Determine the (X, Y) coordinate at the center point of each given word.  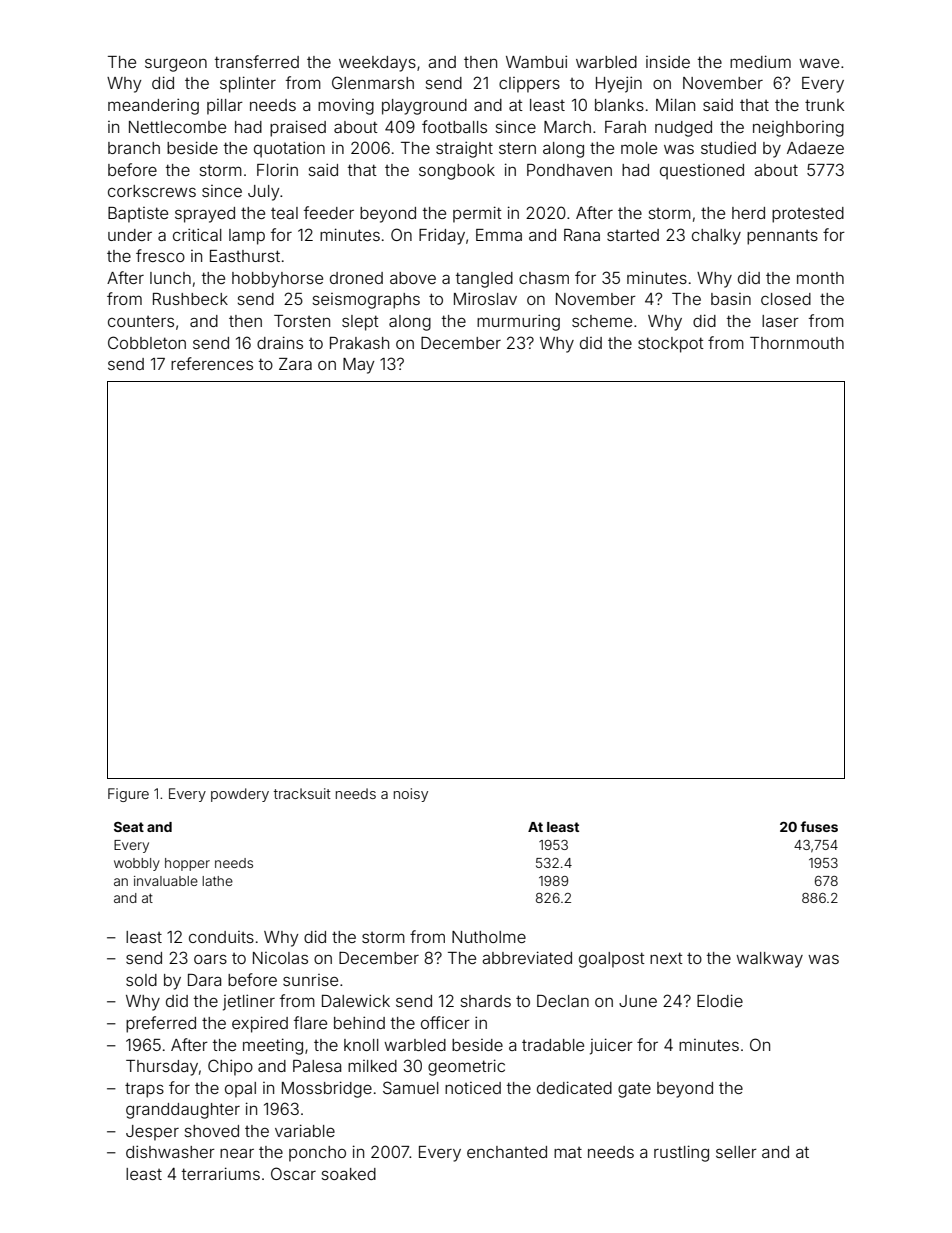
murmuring (518, 322)
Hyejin (619, 84)
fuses (819, 826)
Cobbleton (147, 342)
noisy (411, 795)
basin (731, 299)
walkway (769, 960)
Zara (295, 364)
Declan (563, 1000)
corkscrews (152, 191)
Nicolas (280, 958)
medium (760, 61)
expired (260, 1024)
